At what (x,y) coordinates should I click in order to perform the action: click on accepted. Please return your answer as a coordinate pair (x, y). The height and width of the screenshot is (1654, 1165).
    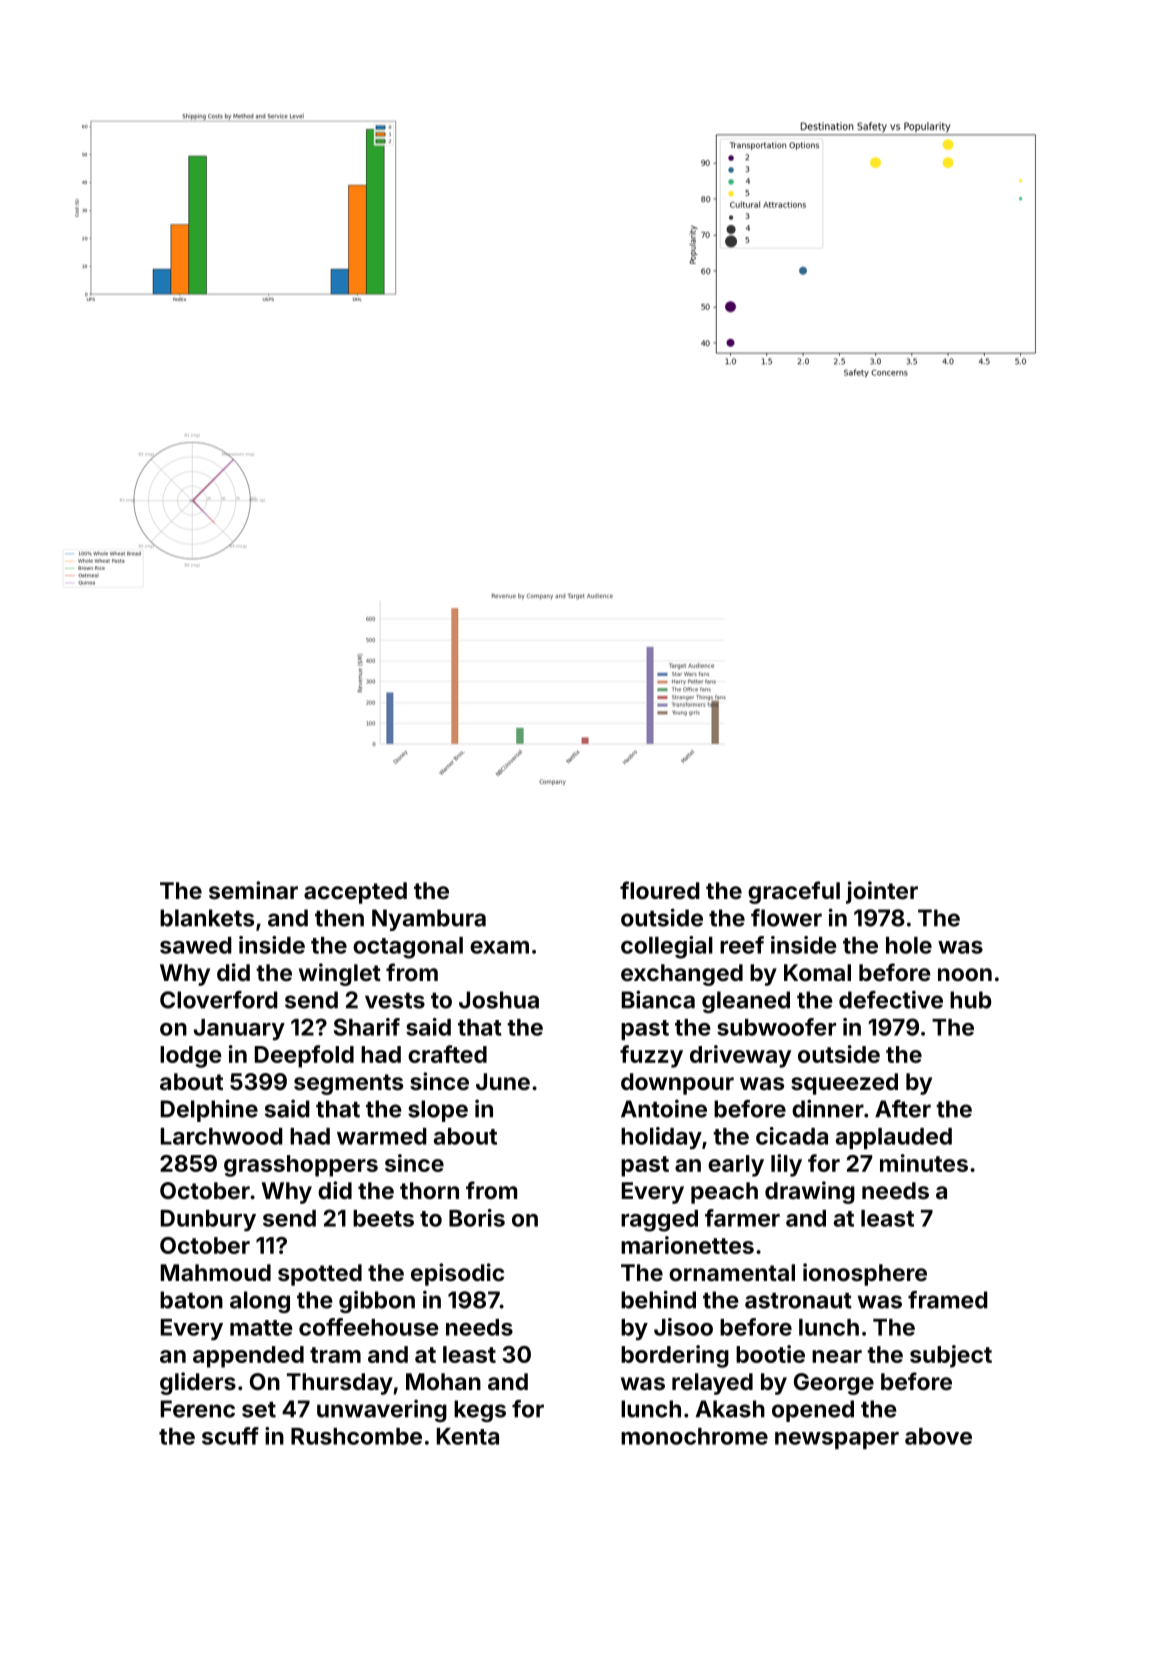
    Looking at the image, I should click on (355, 893).
